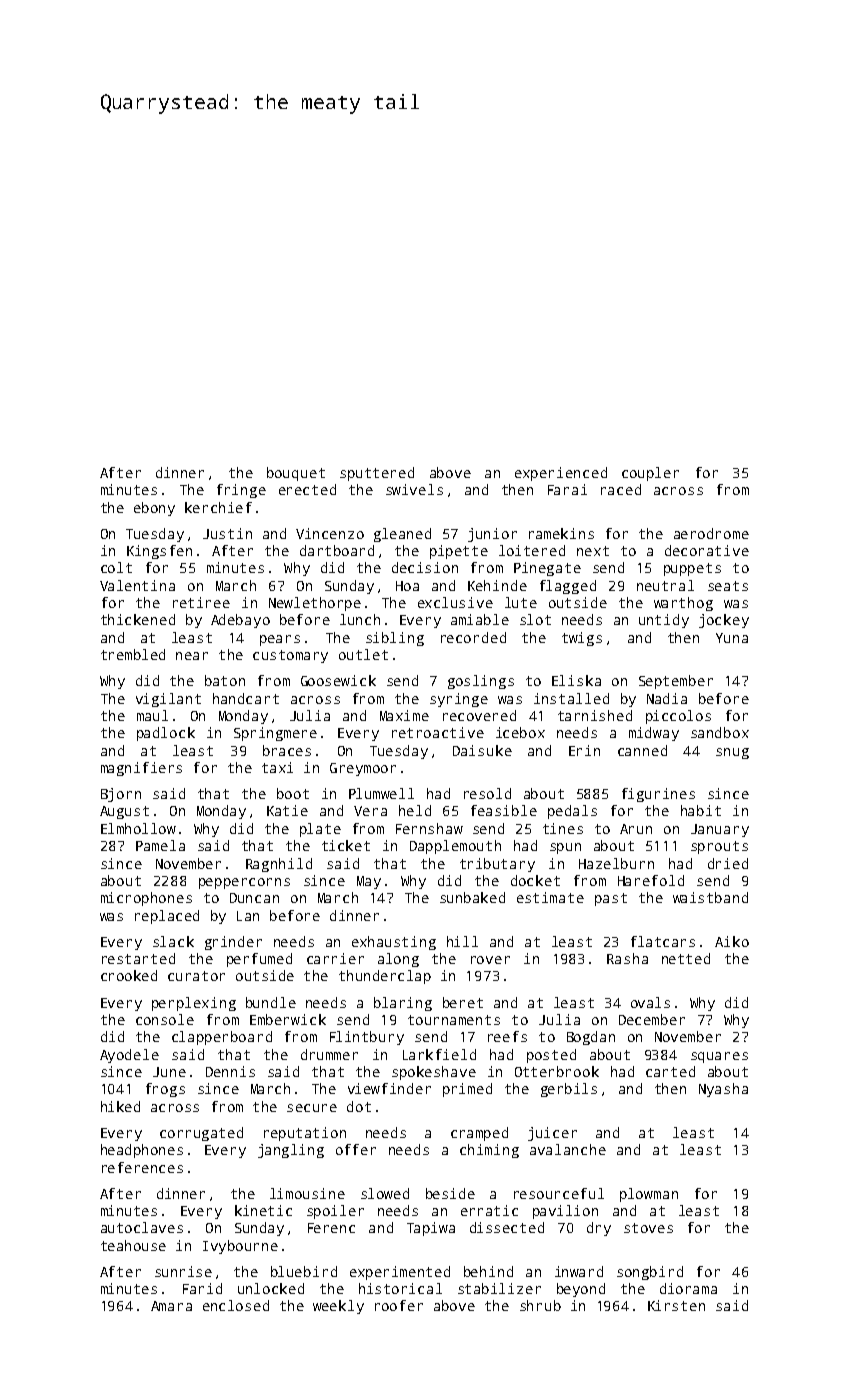  I want to click on padlock, so click(166, 734).
